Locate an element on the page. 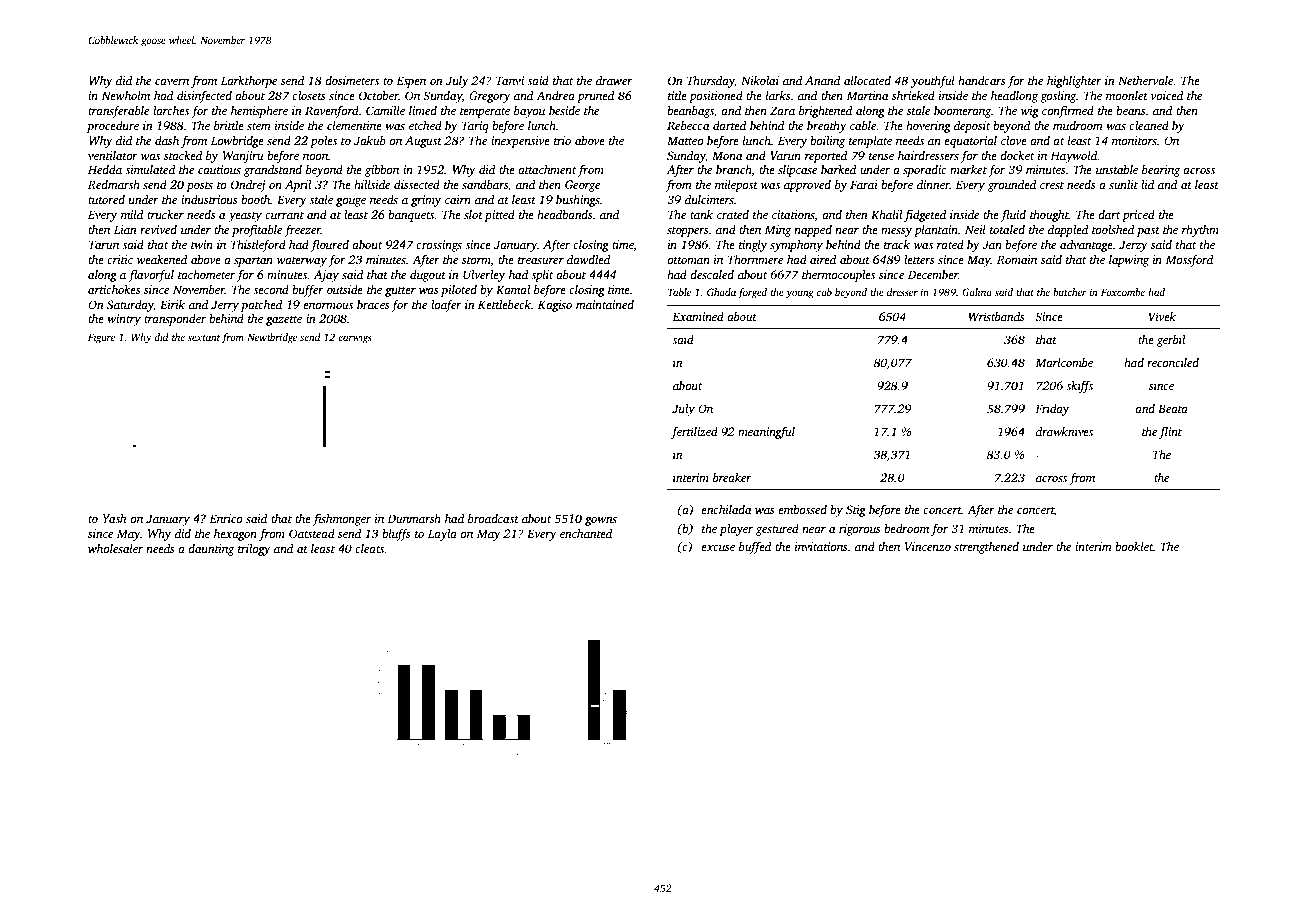 This image has width=1308, height=924. fertilized is located at coordinates (694, 433).
